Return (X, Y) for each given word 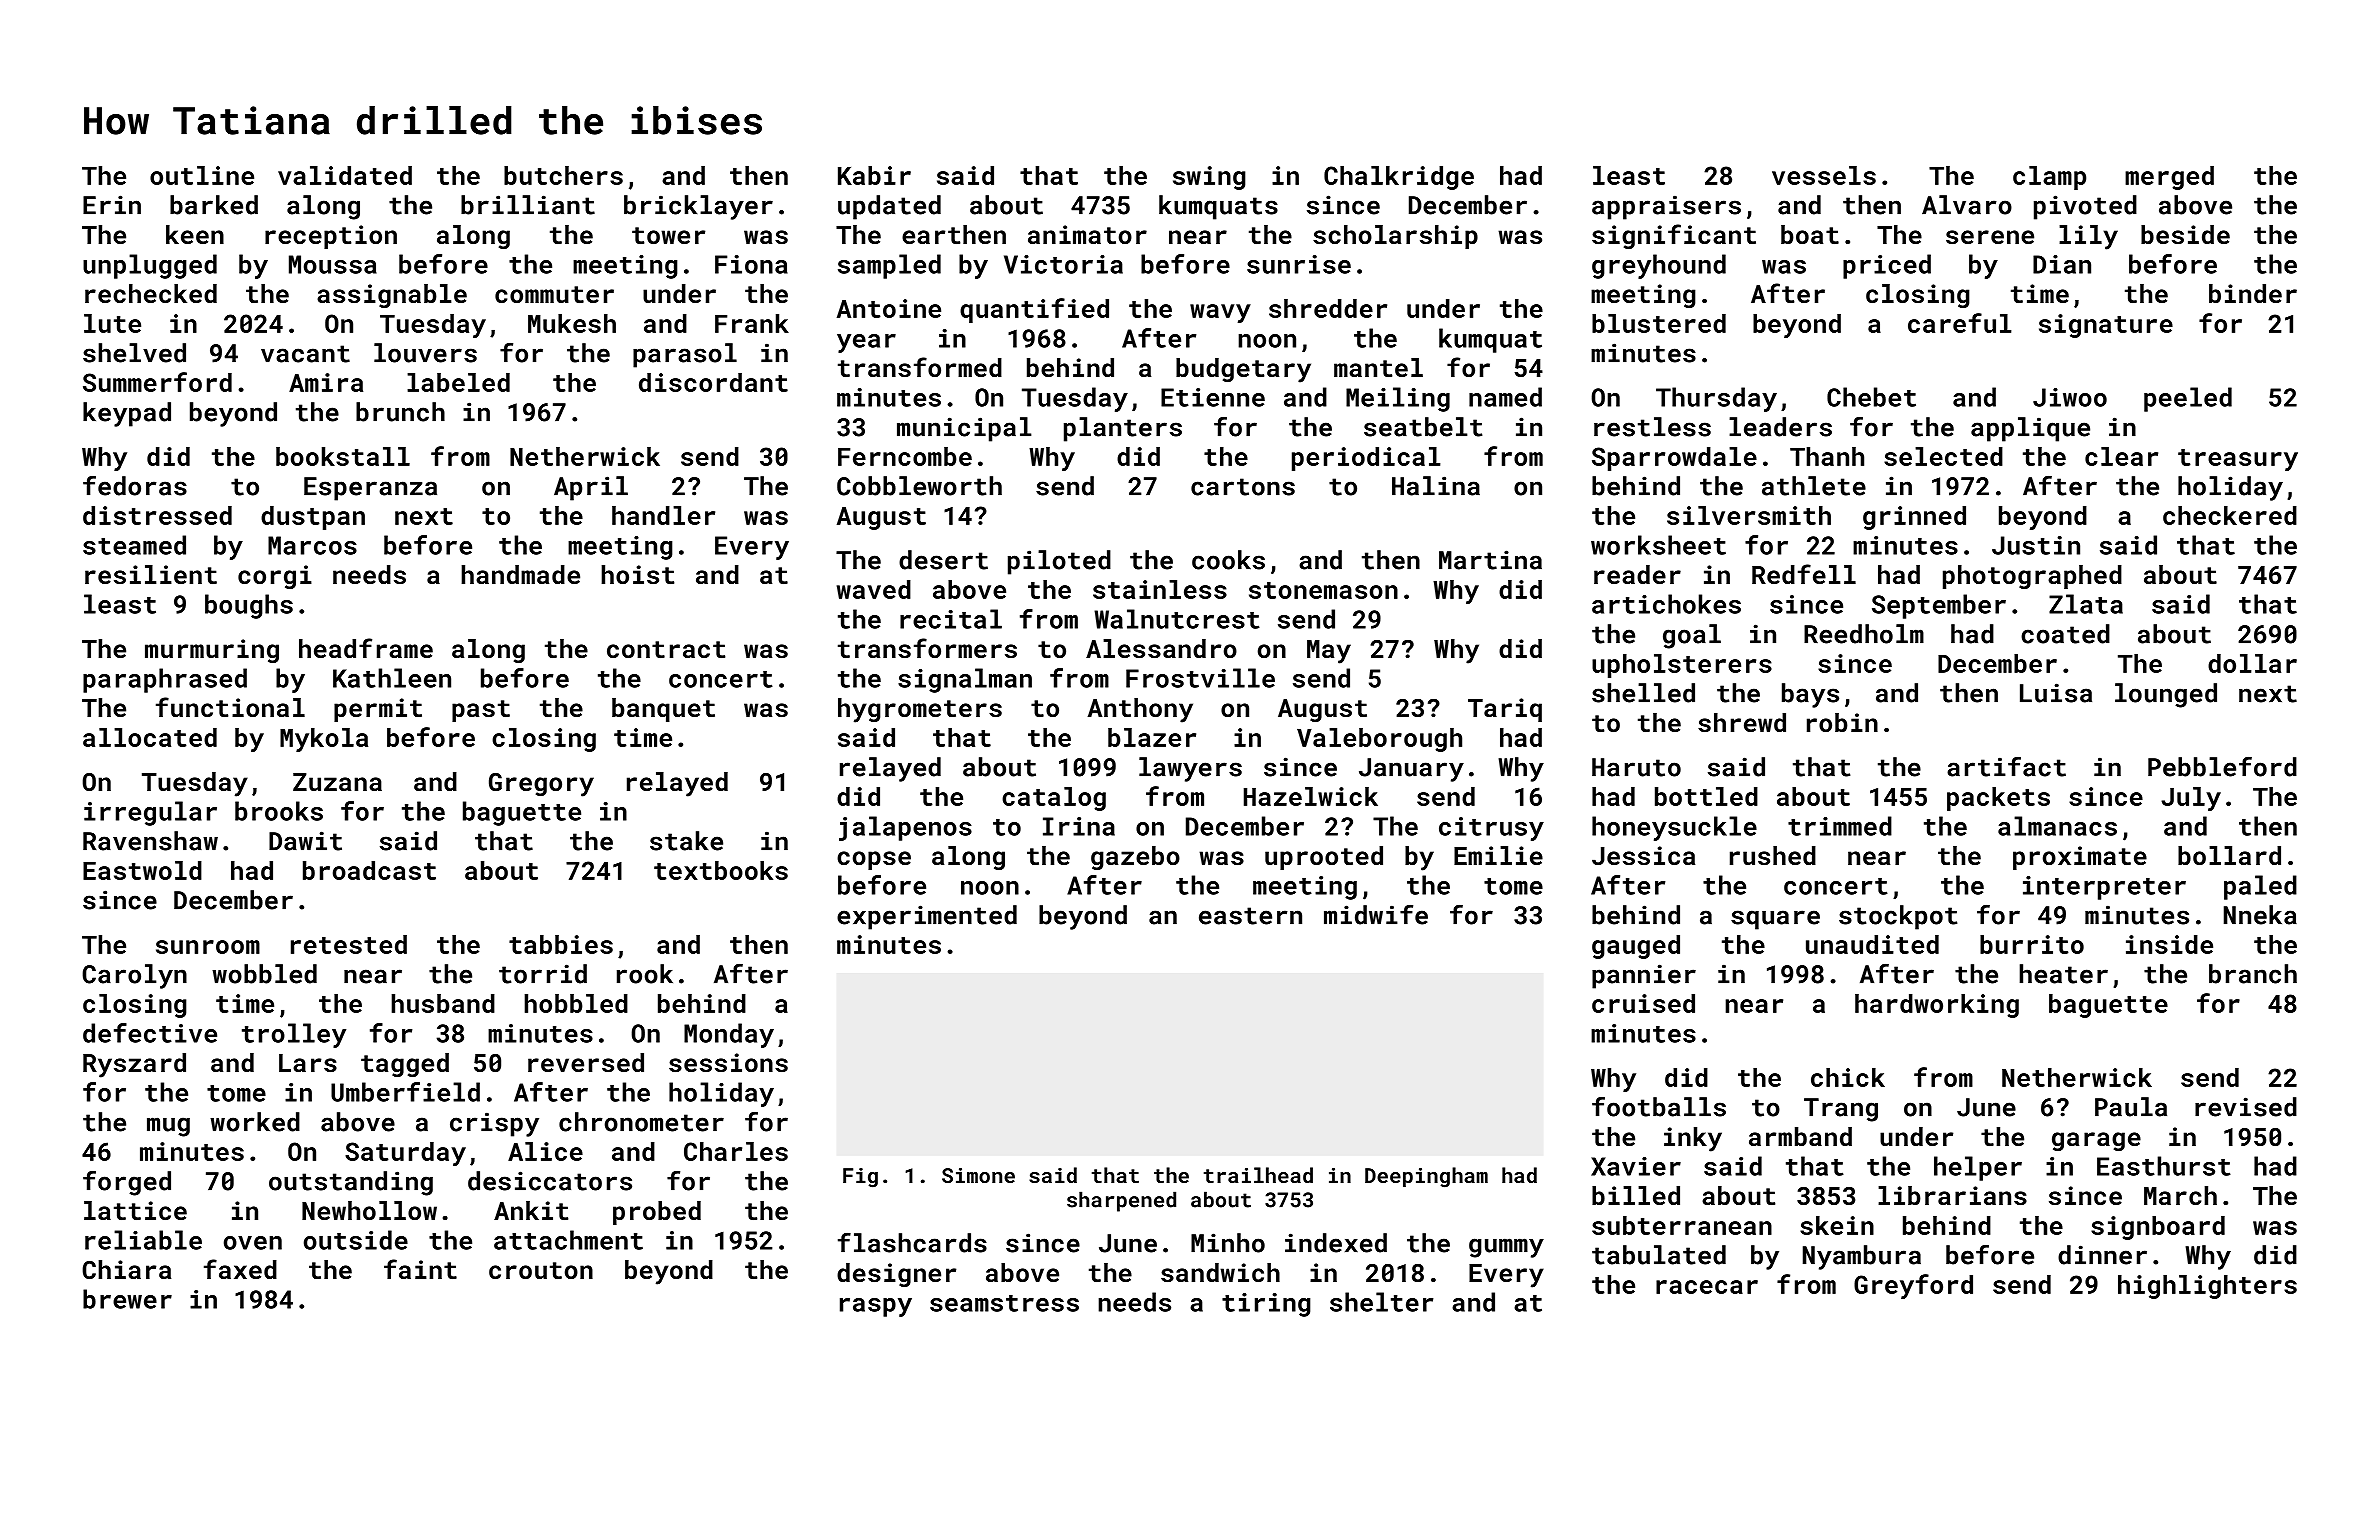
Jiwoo (2070, 397)
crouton (541, 1270)
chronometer (641, 1122)
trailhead (1258, 1175)
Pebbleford (2222, 766)
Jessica (1643, 855)
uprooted (1324, 858)
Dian (2062, 264)
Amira (326, 382)
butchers (563, 175)
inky (1693, 1139)
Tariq (1505, 710)
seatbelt (1423, 427)
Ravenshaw (150, 841)
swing (1209, 178)
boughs (249, 606)
